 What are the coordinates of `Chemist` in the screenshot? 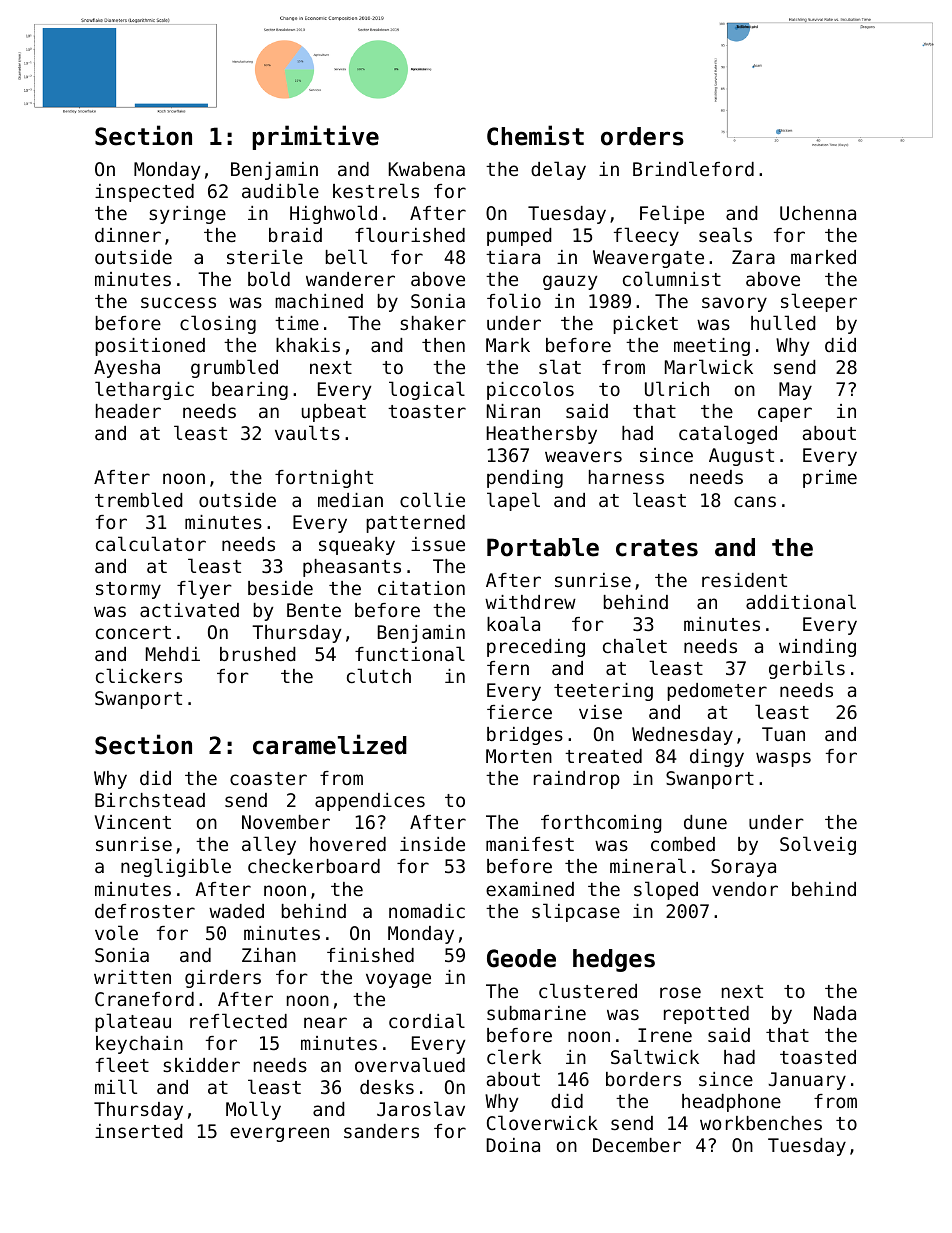 It's located at (535, 135).
